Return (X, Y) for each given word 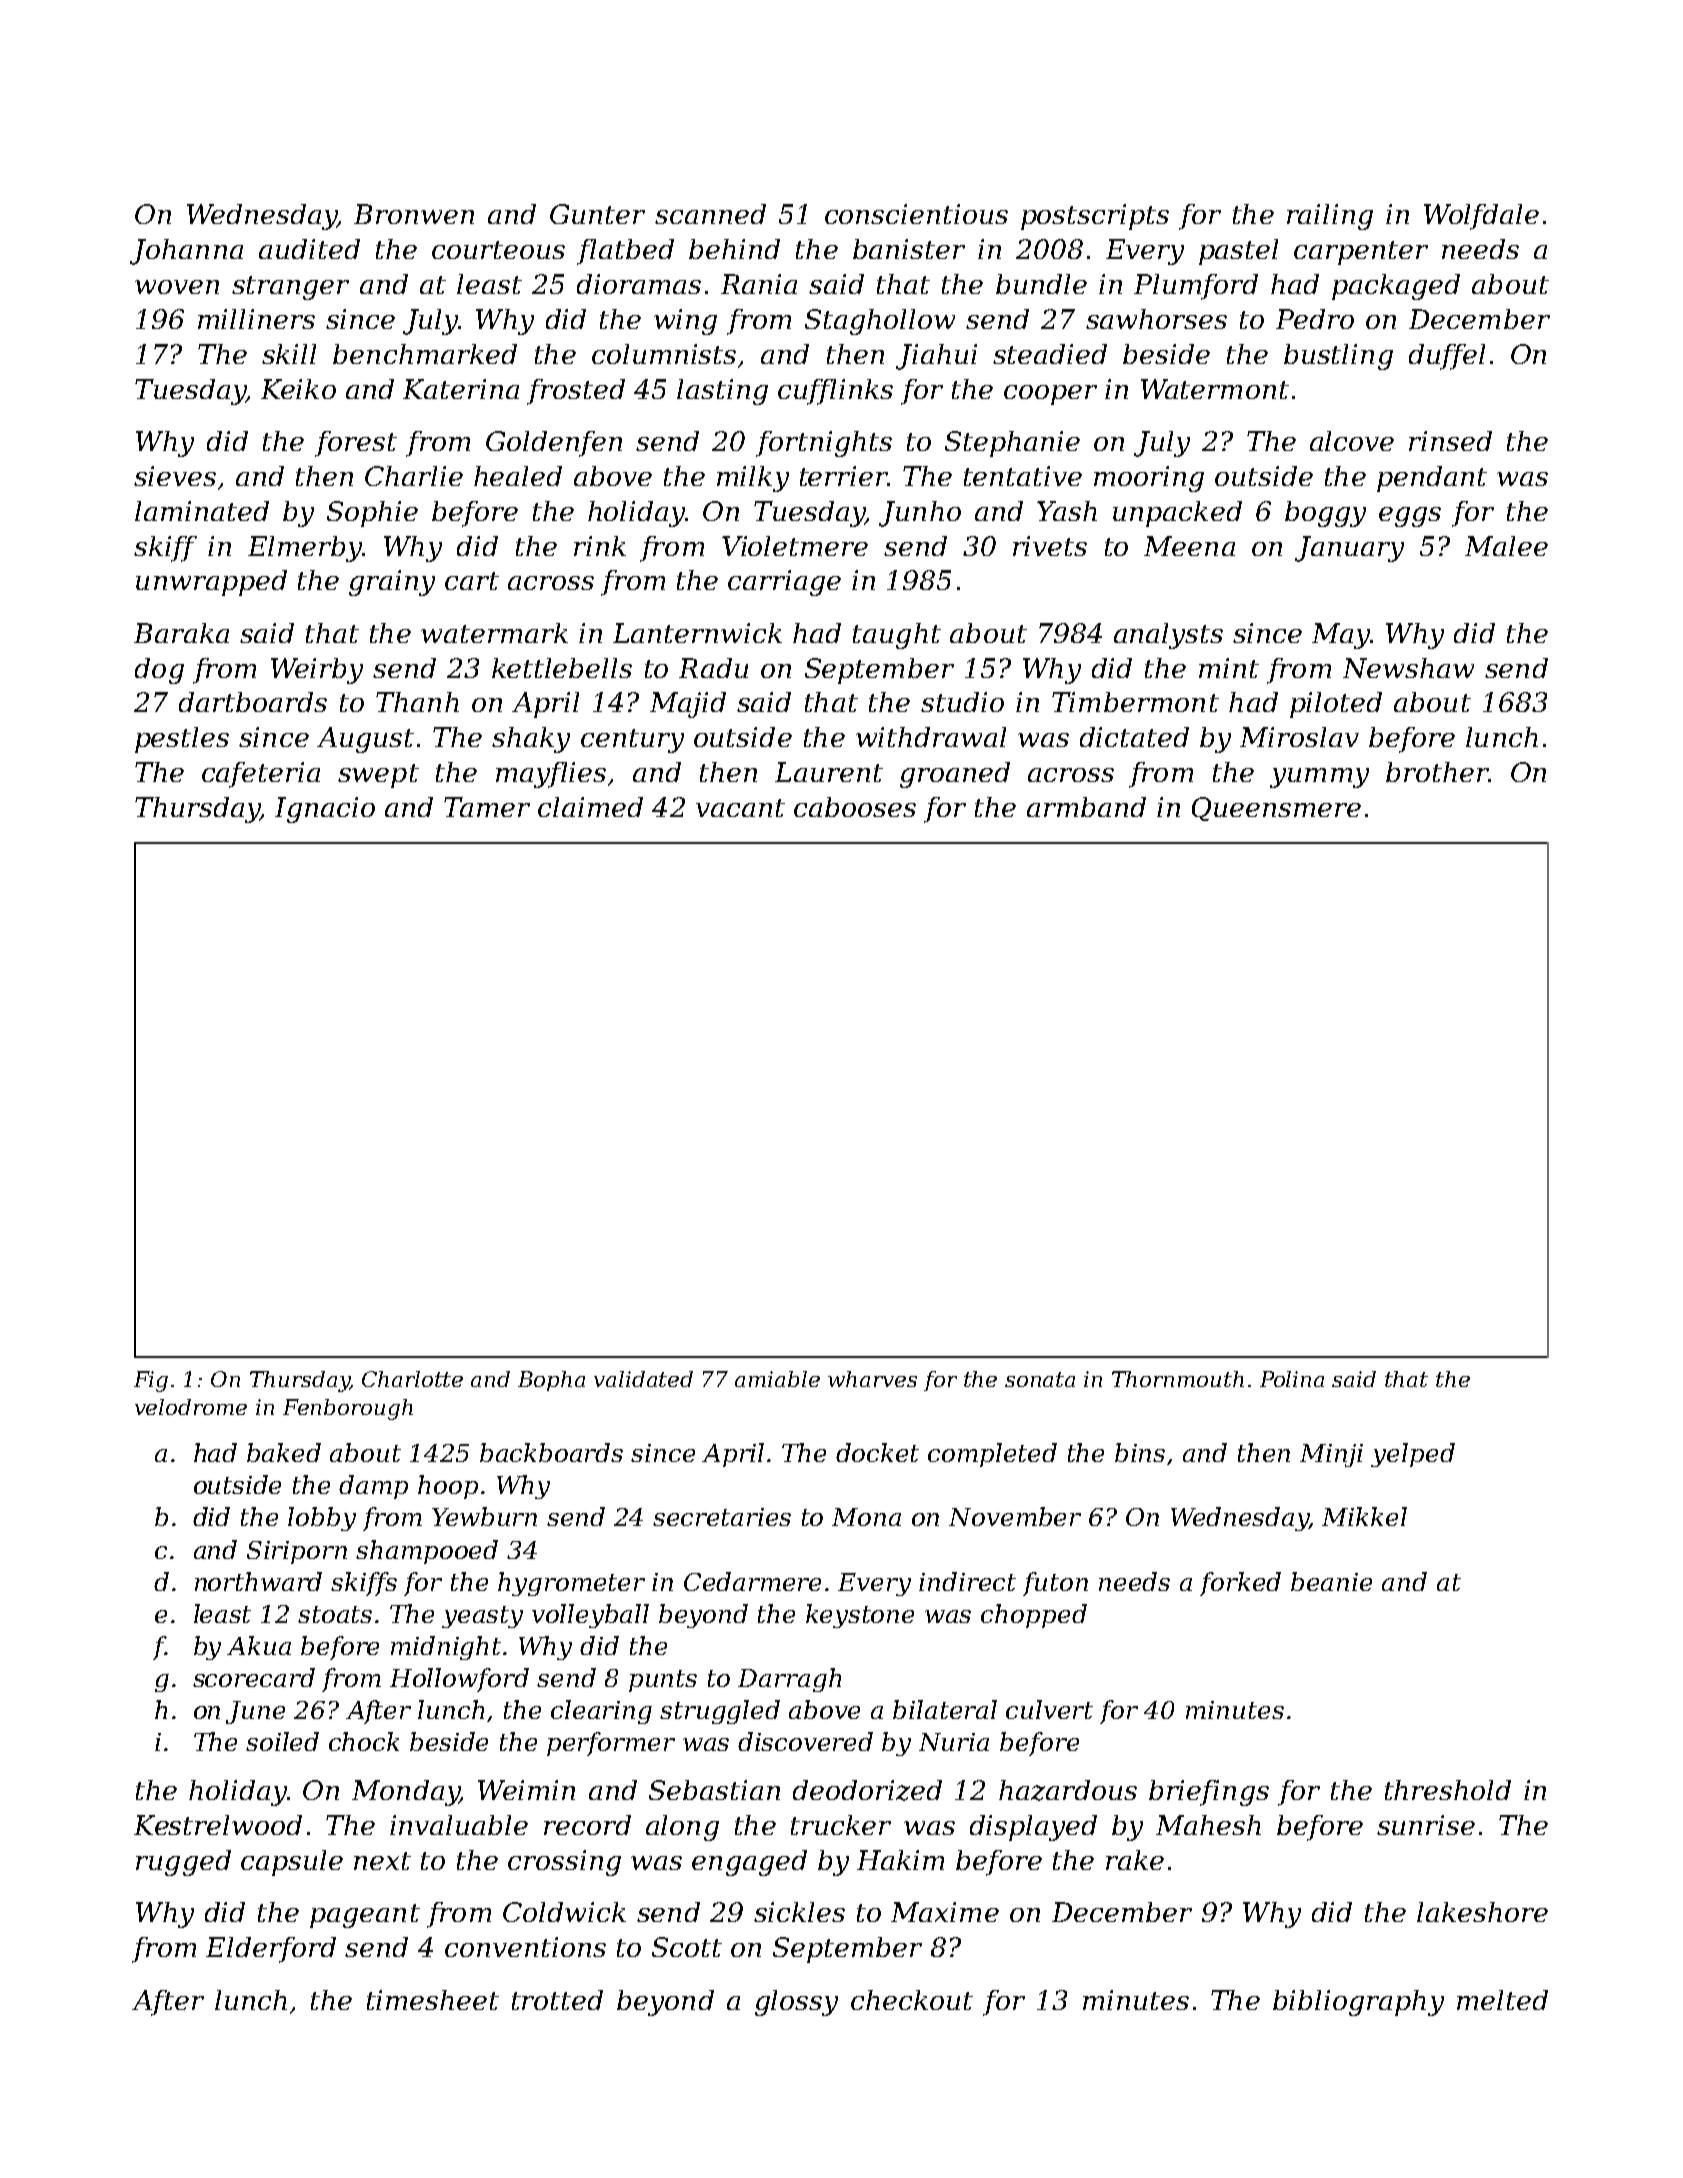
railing (1330, 217)
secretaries (722, 1517)
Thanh (417, 702)
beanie (1331, 1581)
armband (1086, 807)
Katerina (461, 389)
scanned (710, 214)
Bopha (551, 1381)
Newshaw (1408, 668)
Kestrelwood (218, 1825)
